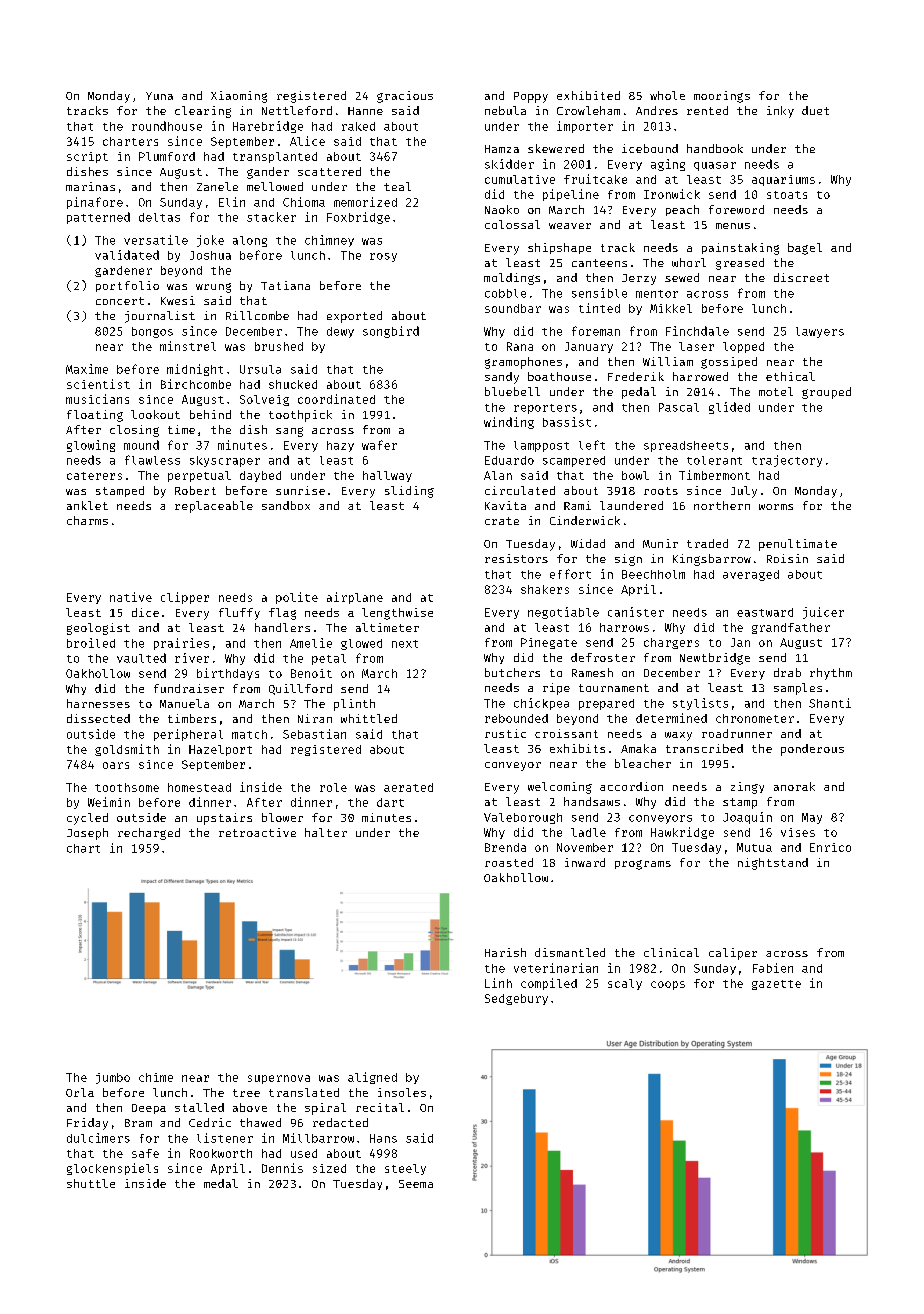 This screenshot has height=1314, width=924. I want to click on Mutua, so click(754, 847).
